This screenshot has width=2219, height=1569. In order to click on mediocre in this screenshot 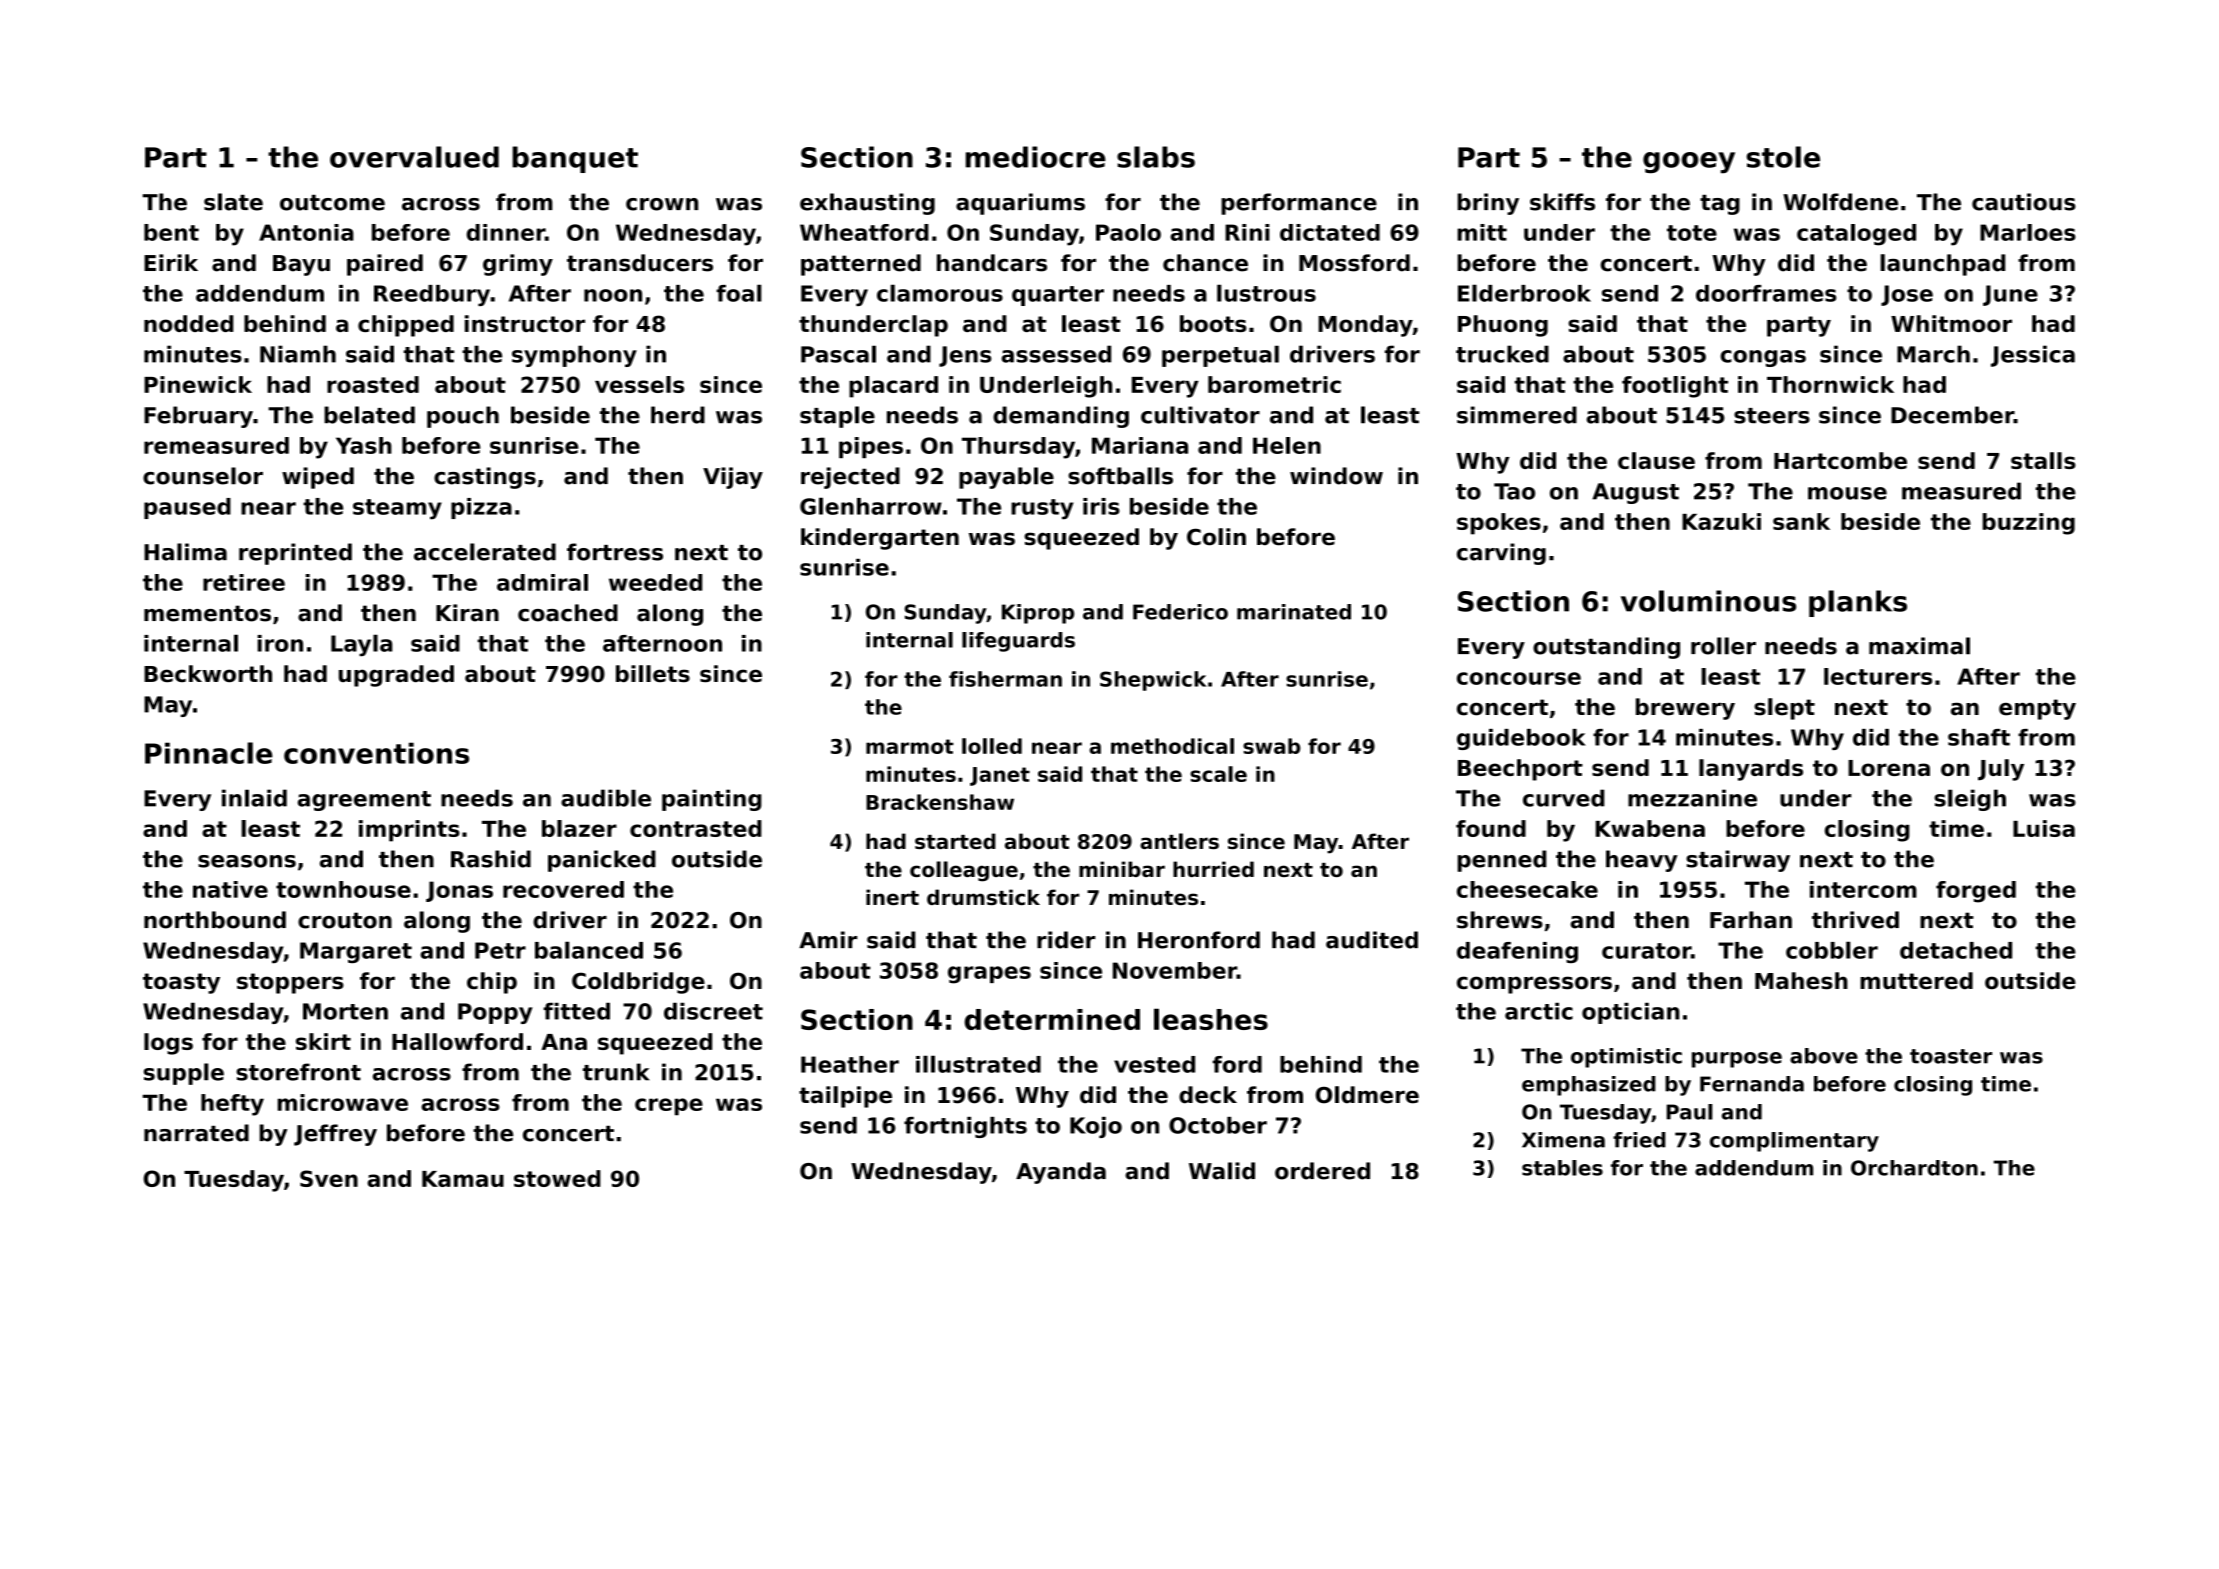, I will do `click(1036, 157)`.
